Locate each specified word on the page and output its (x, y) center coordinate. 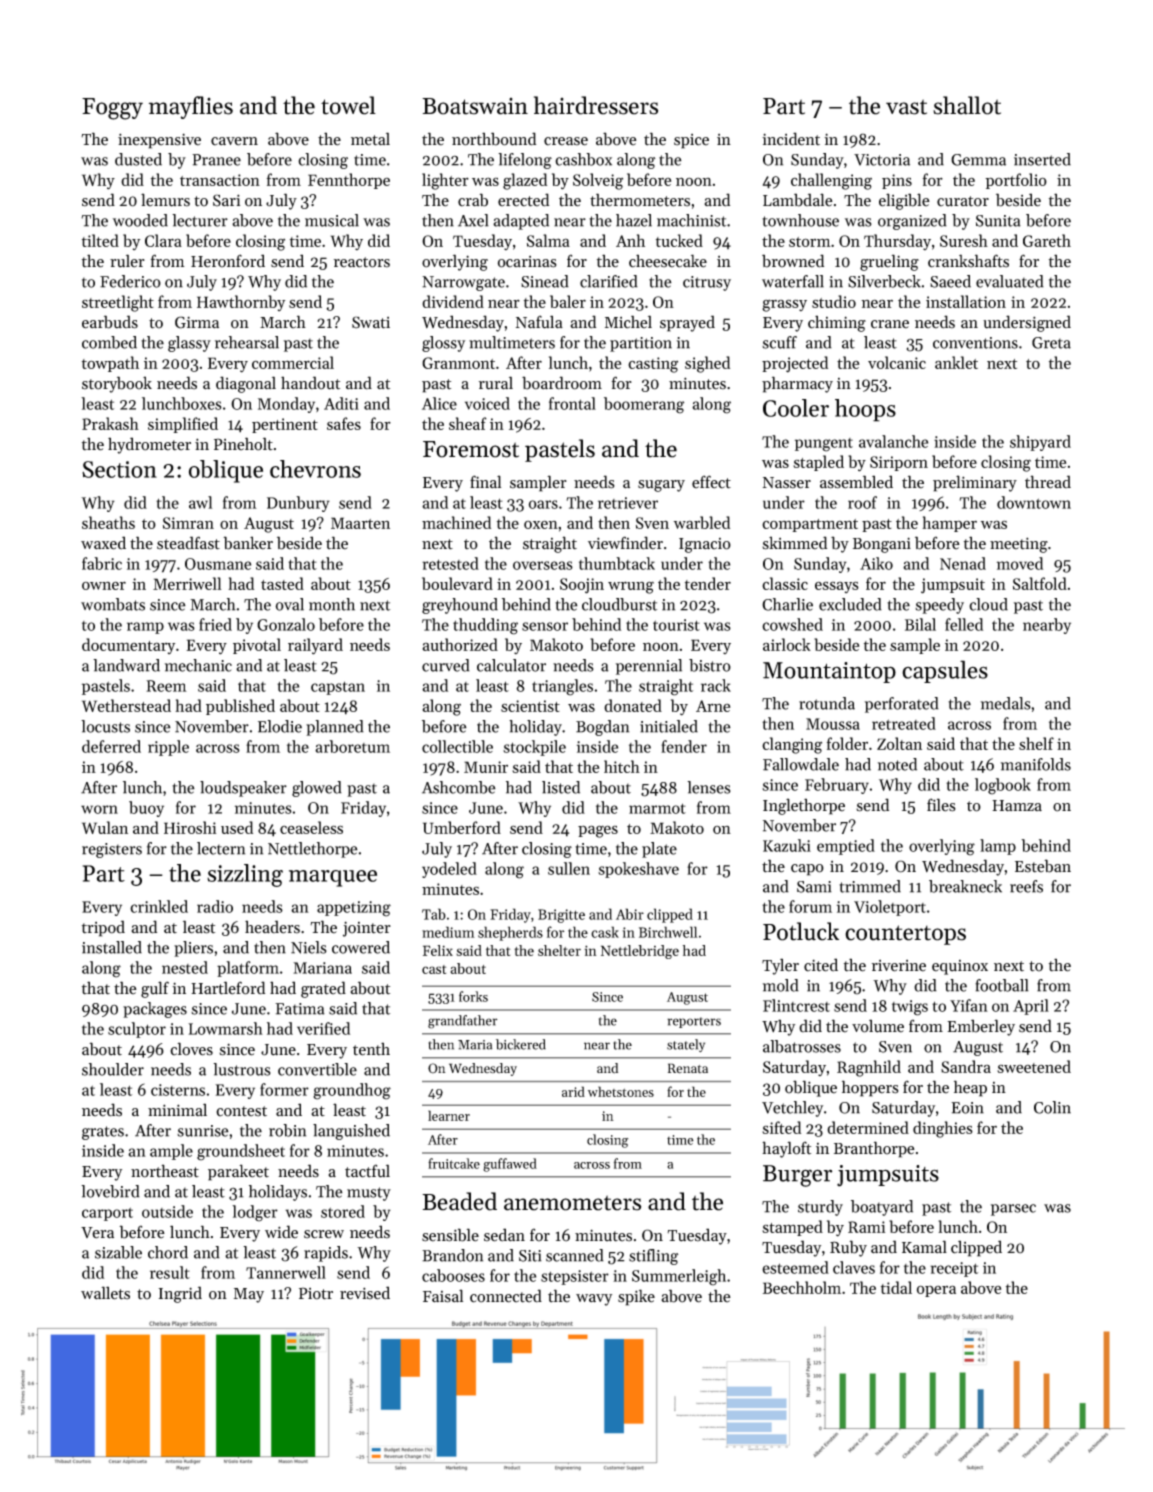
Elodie (280, 726)
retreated (904, 723)
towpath (110, 364)
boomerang (644, 405)
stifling (653, 1257)
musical (332, 220)
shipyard (1040, 443)
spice (691, 141)
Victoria (882, 160)
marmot (657, 808)
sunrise (203, 1131)
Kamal (924, 1246)
